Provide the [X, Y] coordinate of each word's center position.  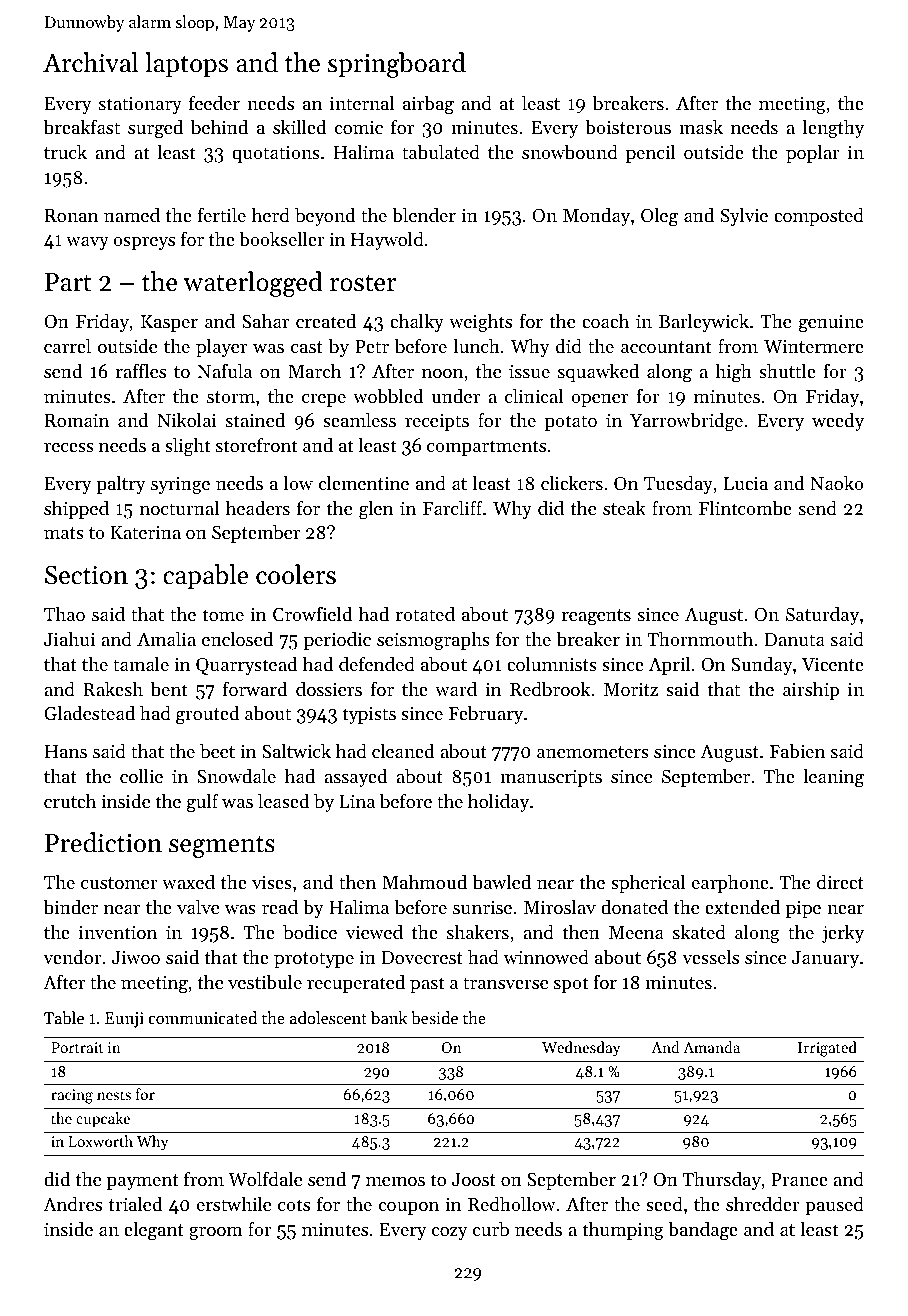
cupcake [103, 1119]
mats [64, 533]
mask [701, 127]
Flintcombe [745, 508]
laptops [186, 65]
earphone [730, 884]
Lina [357, 801]
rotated [425, 614]
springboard [397, 65]
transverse [505, 983]
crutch [70, 801]
